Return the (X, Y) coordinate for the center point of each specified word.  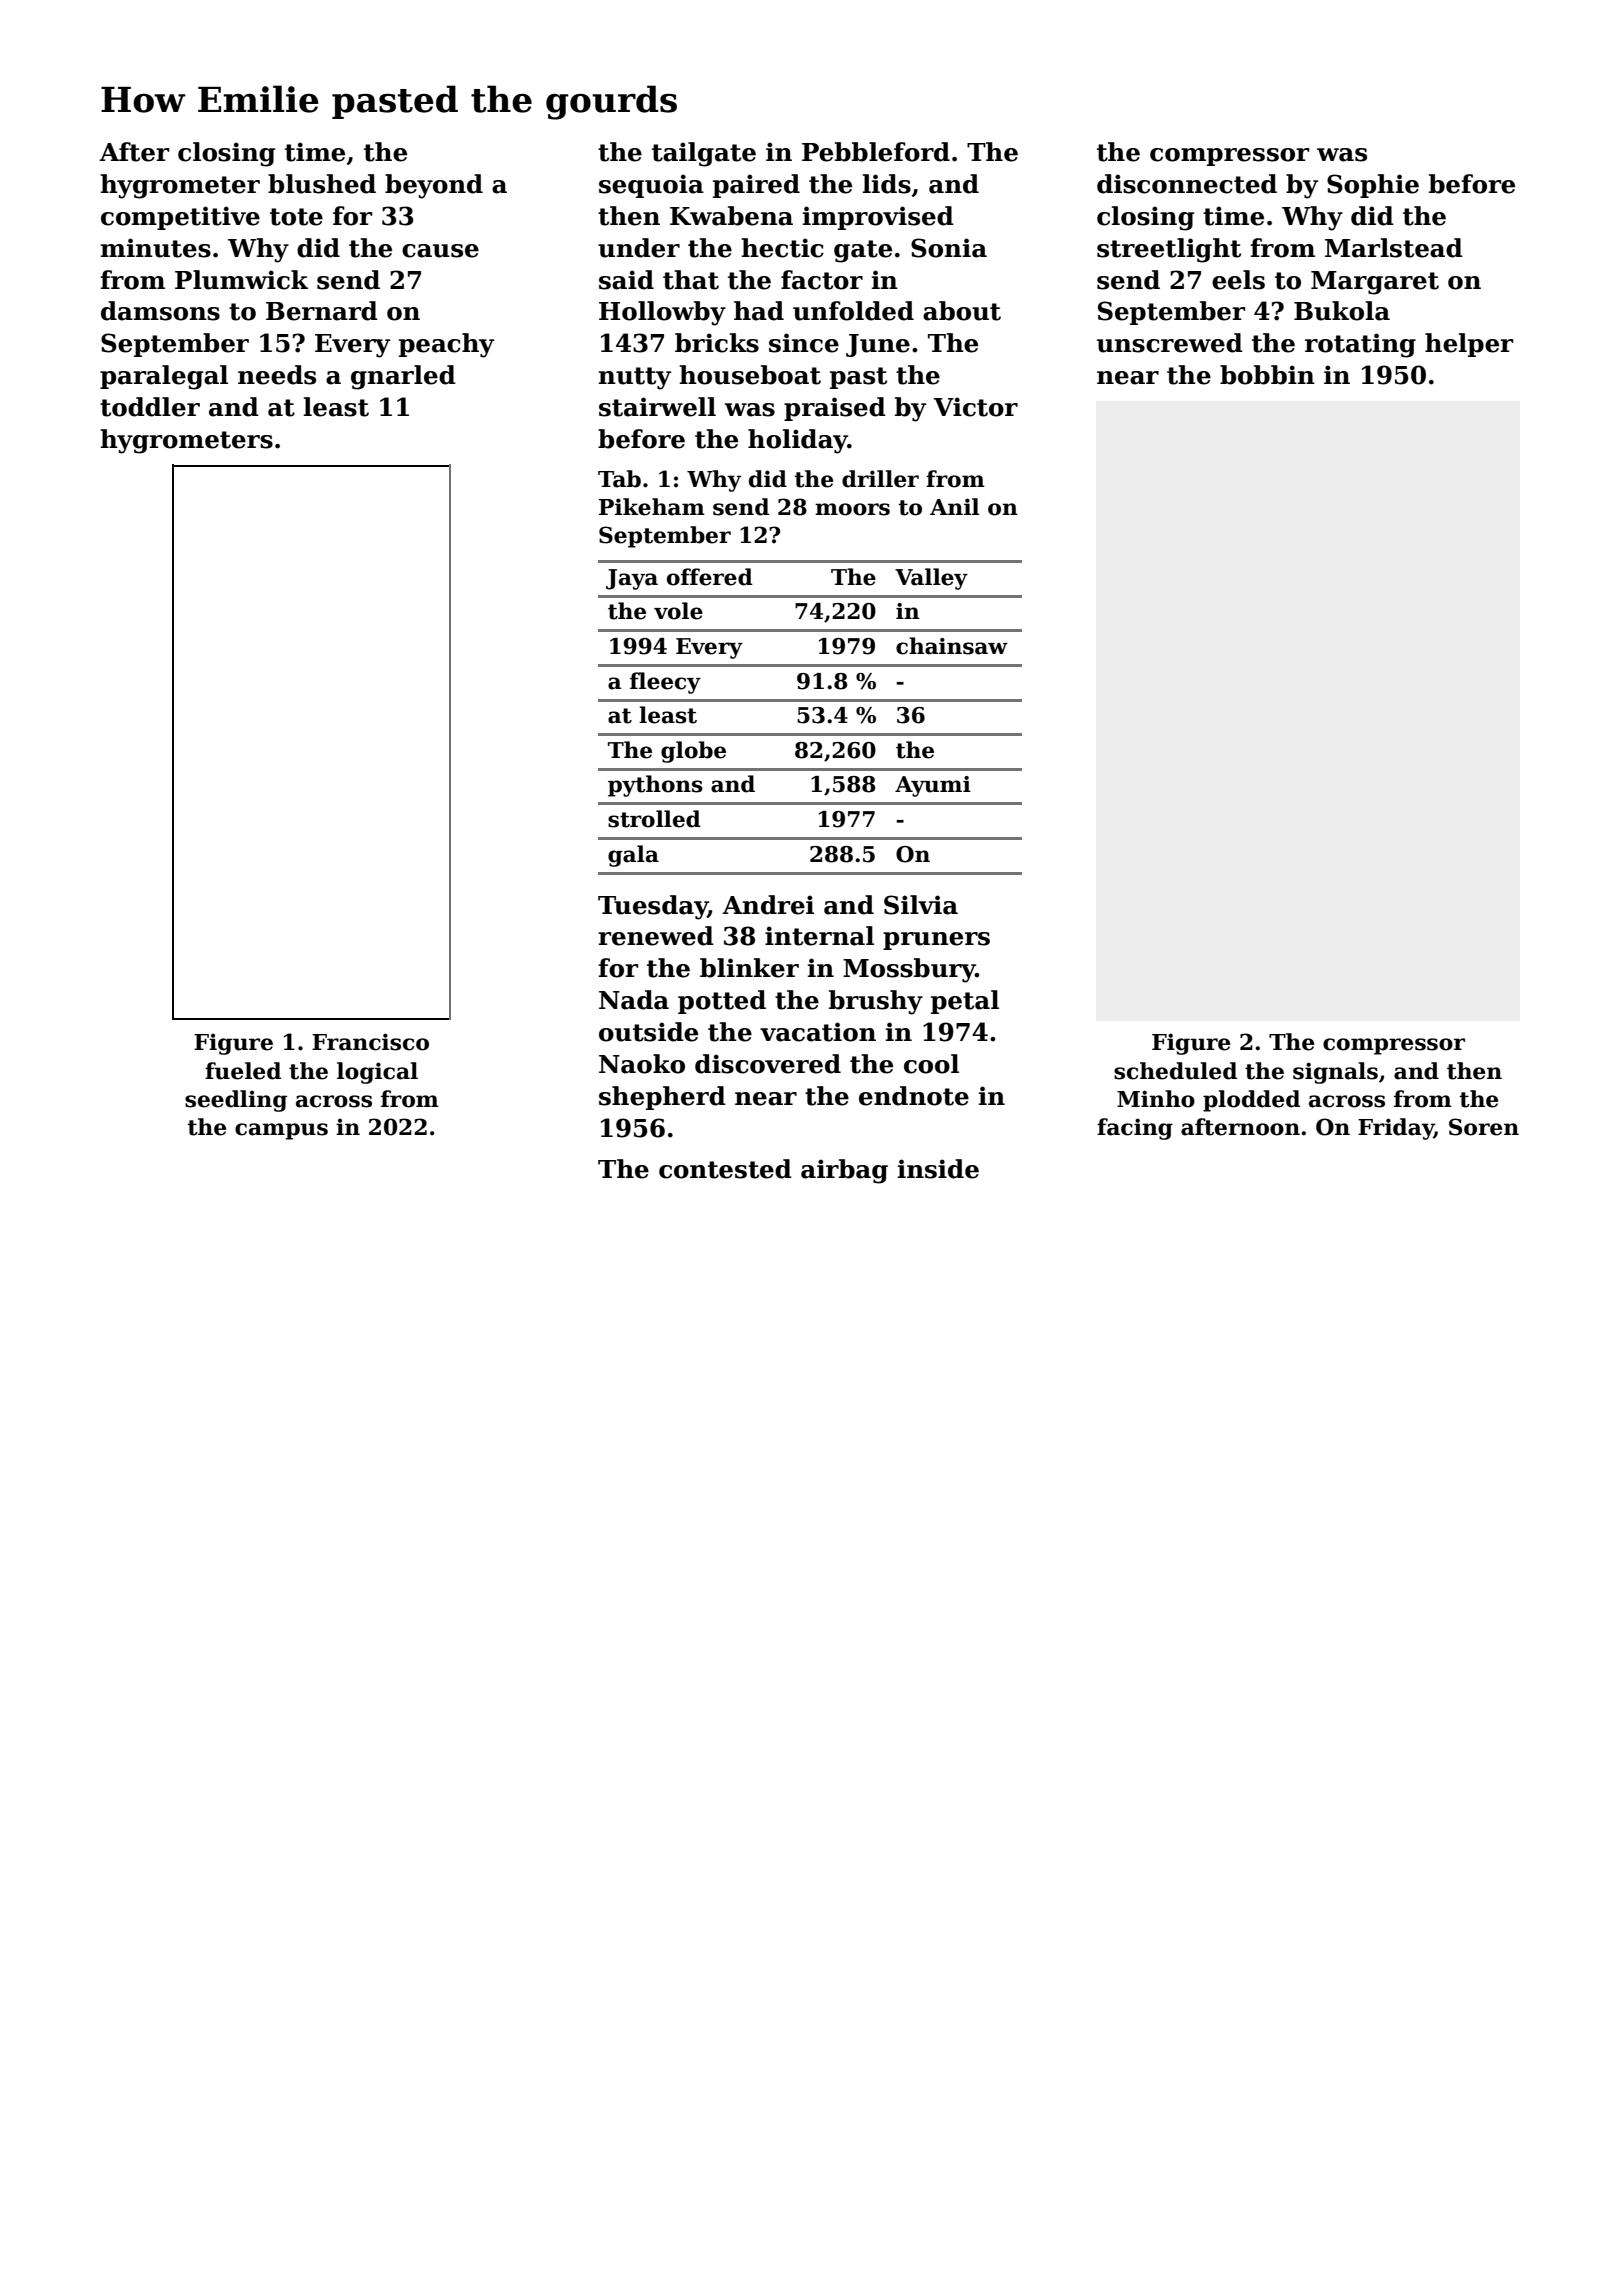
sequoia (651, 186)
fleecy (665, 683)
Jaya (632, 579)
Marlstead (1394, 248)
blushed (322, 184)
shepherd (662, 1098)
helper (1469, 345)
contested (725, 1169)
